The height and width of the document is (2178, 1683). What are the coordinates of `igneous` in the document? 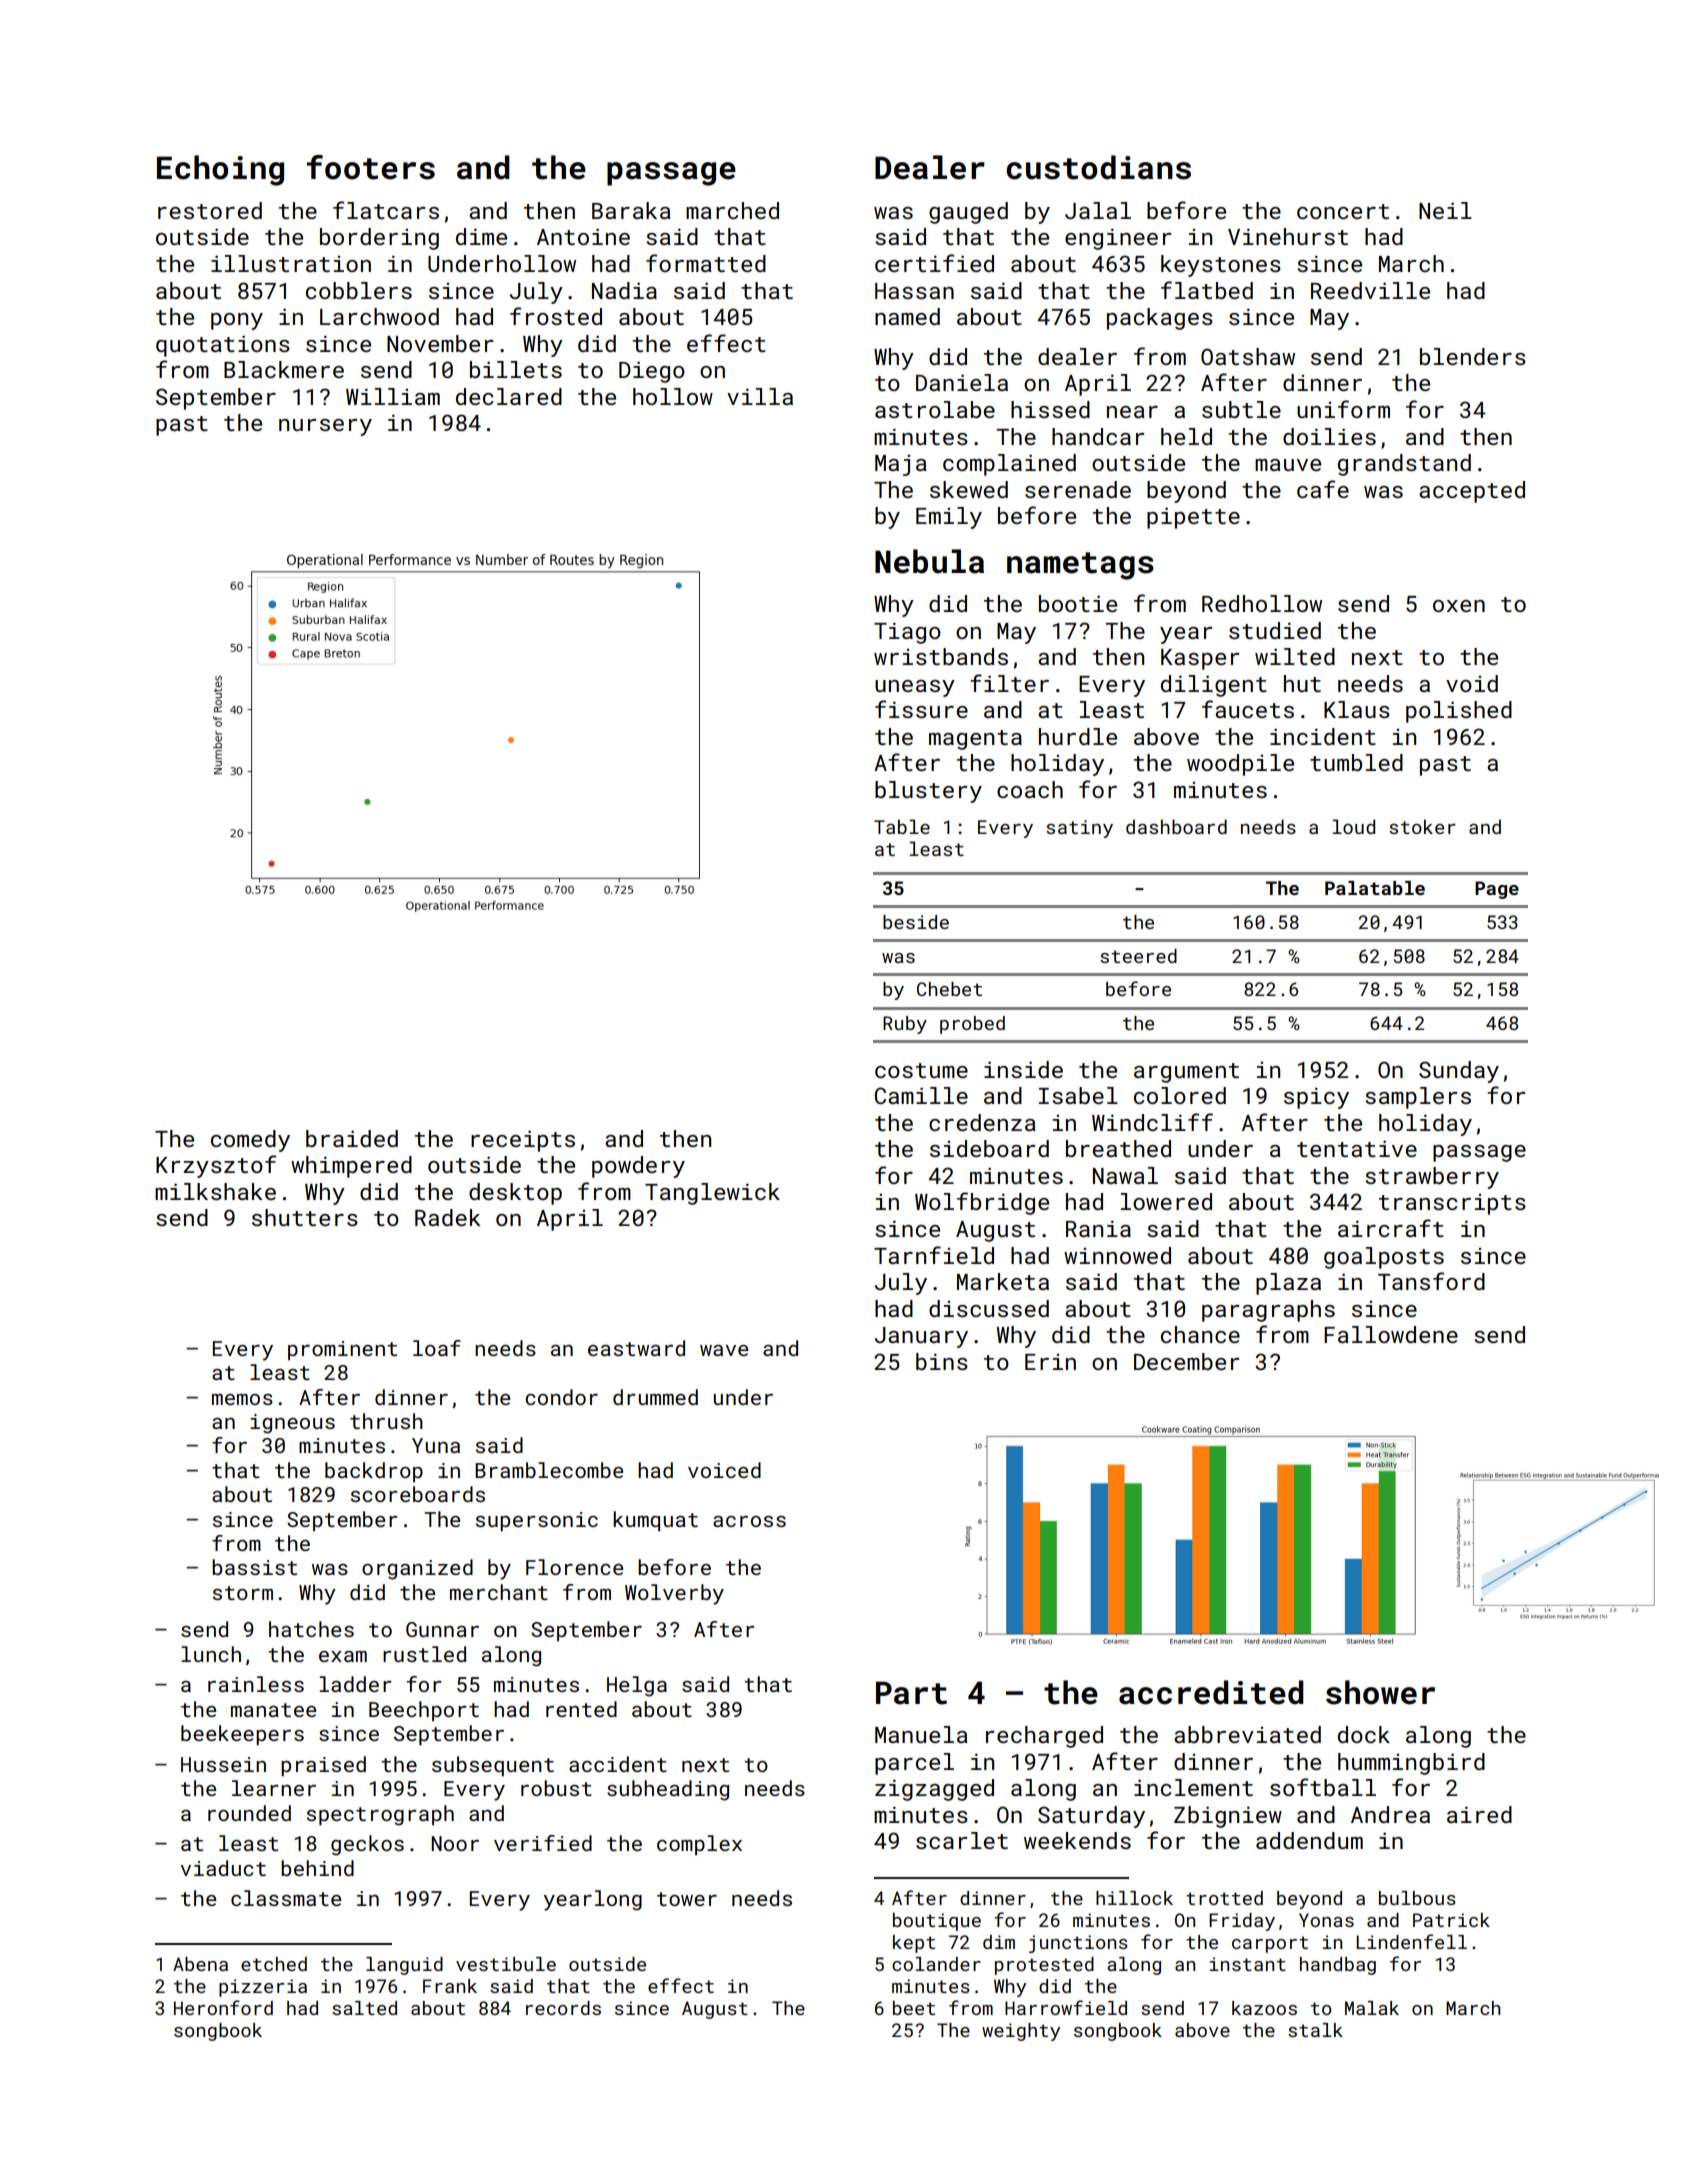 It's located at (292, 1424).
